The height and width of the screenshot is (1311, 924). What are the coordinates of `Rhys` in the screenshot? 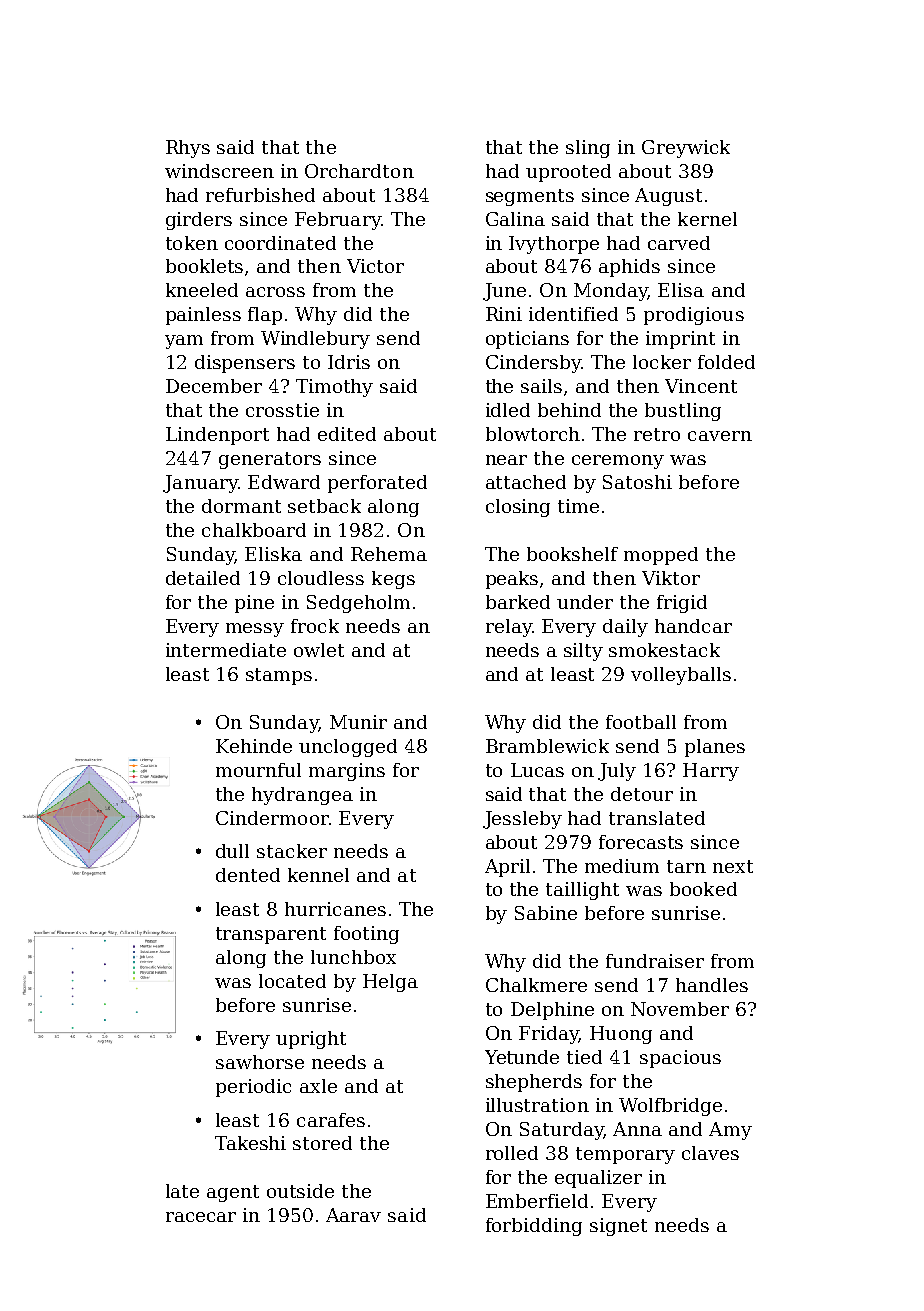 It's located at (188, 149).
